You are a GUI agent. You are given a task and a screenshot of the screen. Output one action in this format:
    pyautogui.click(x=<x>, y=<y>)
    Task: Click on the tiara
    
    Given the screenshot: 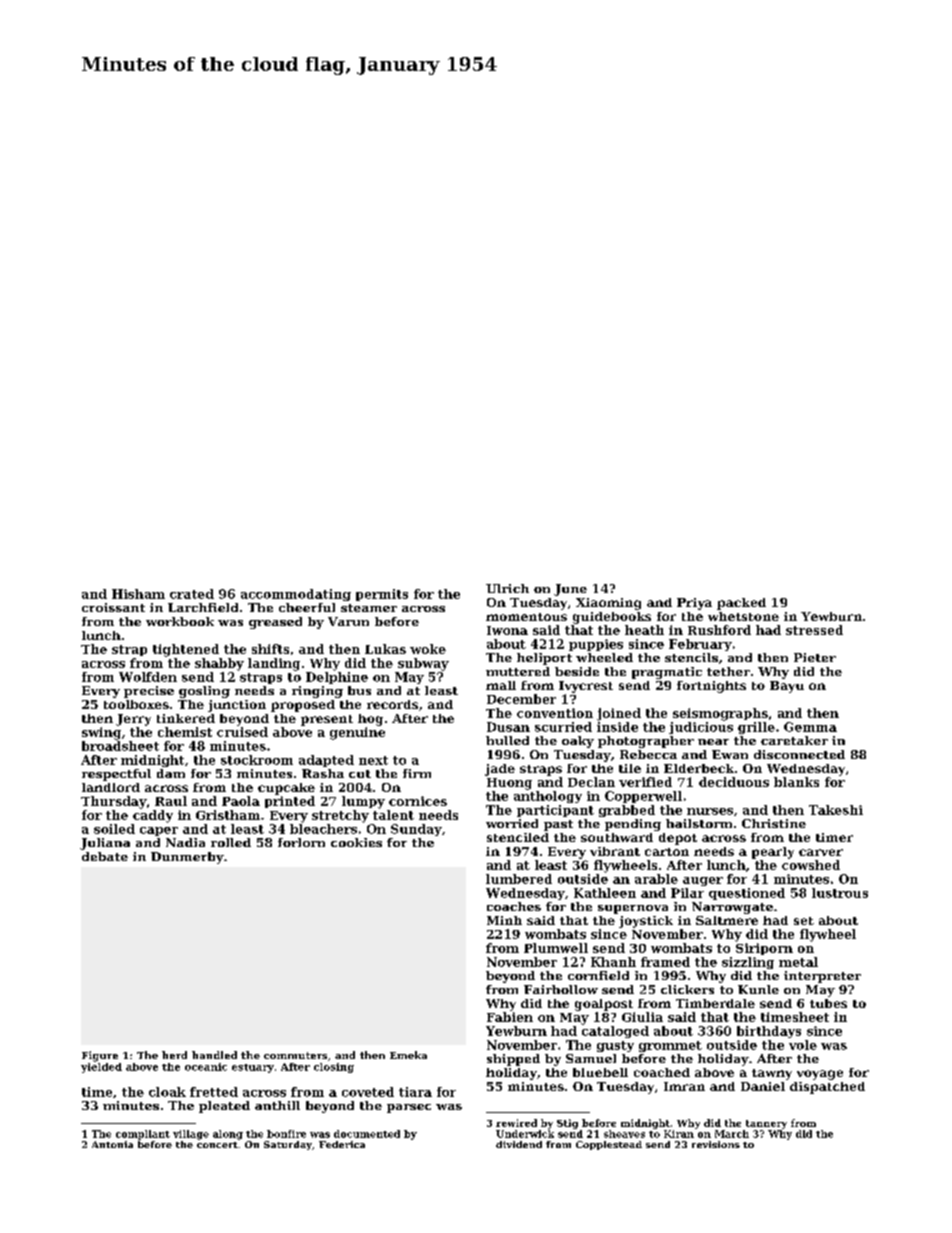 What is the action you would take?
    pyautogui.click(x=415, y=1092)
